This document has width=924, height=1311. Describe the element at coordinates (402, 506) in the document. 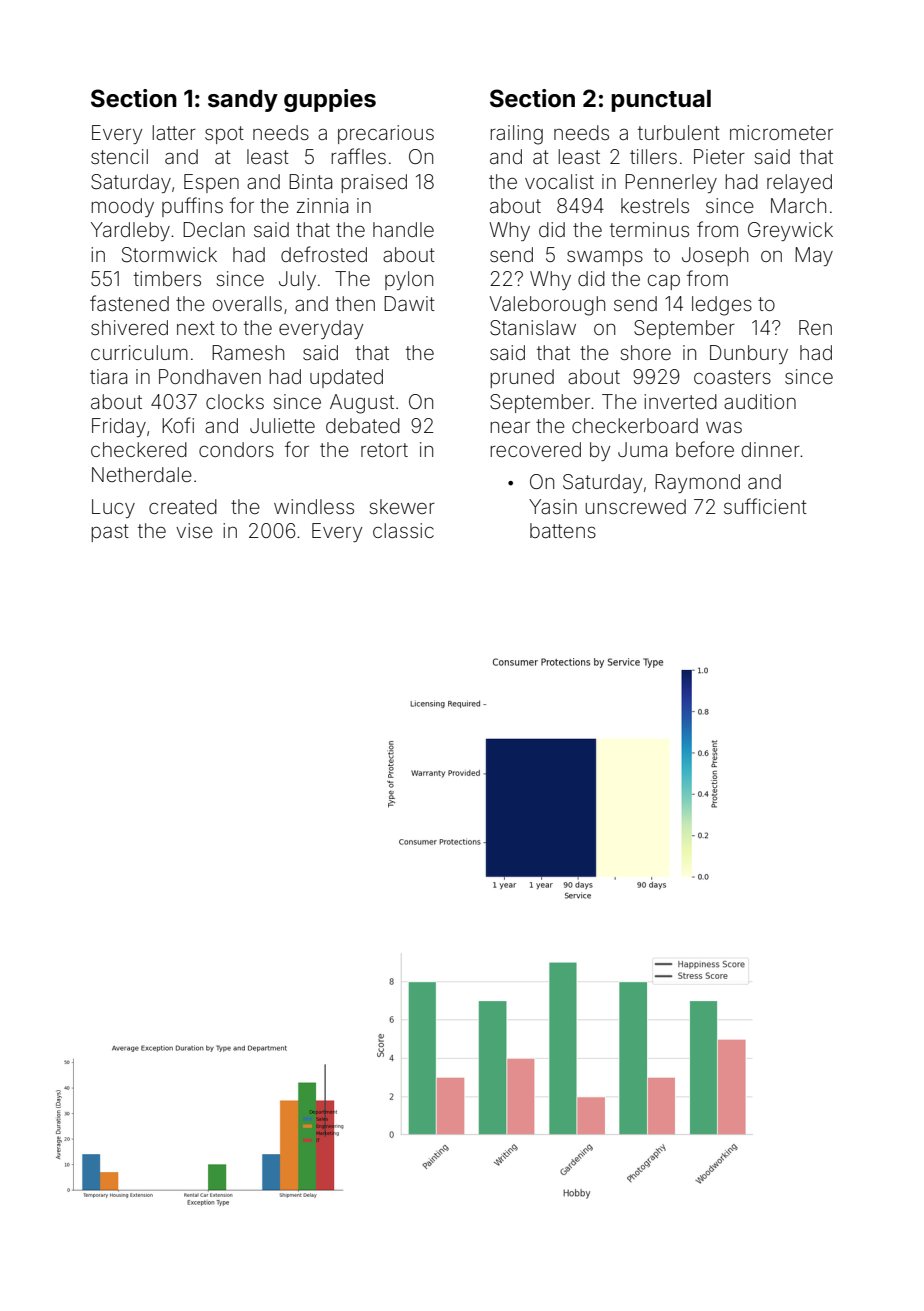

I see `skewer` at that location.
